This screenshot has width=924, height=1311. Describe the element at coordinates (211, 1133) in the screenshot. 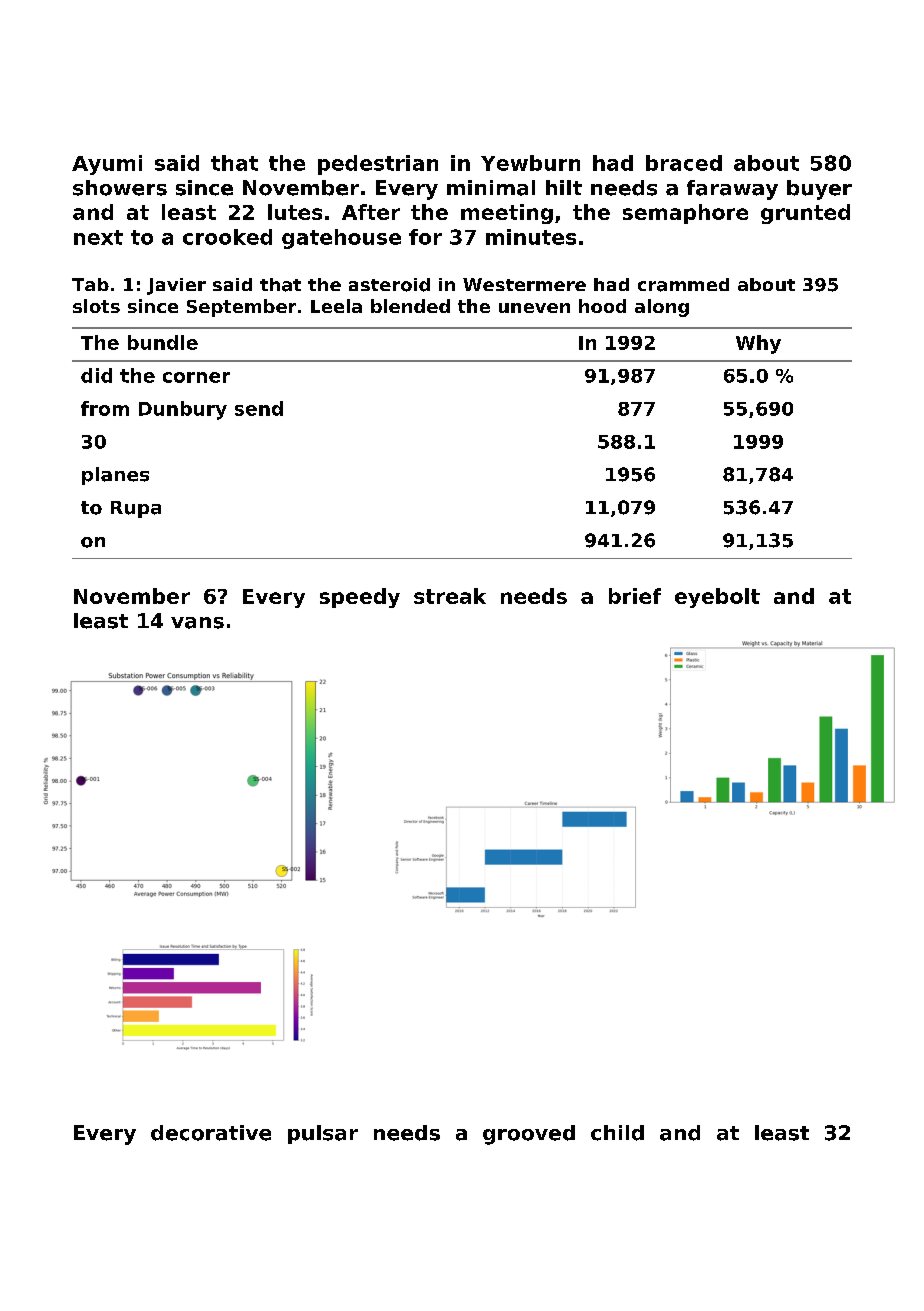

I see `decorative` at that location.
